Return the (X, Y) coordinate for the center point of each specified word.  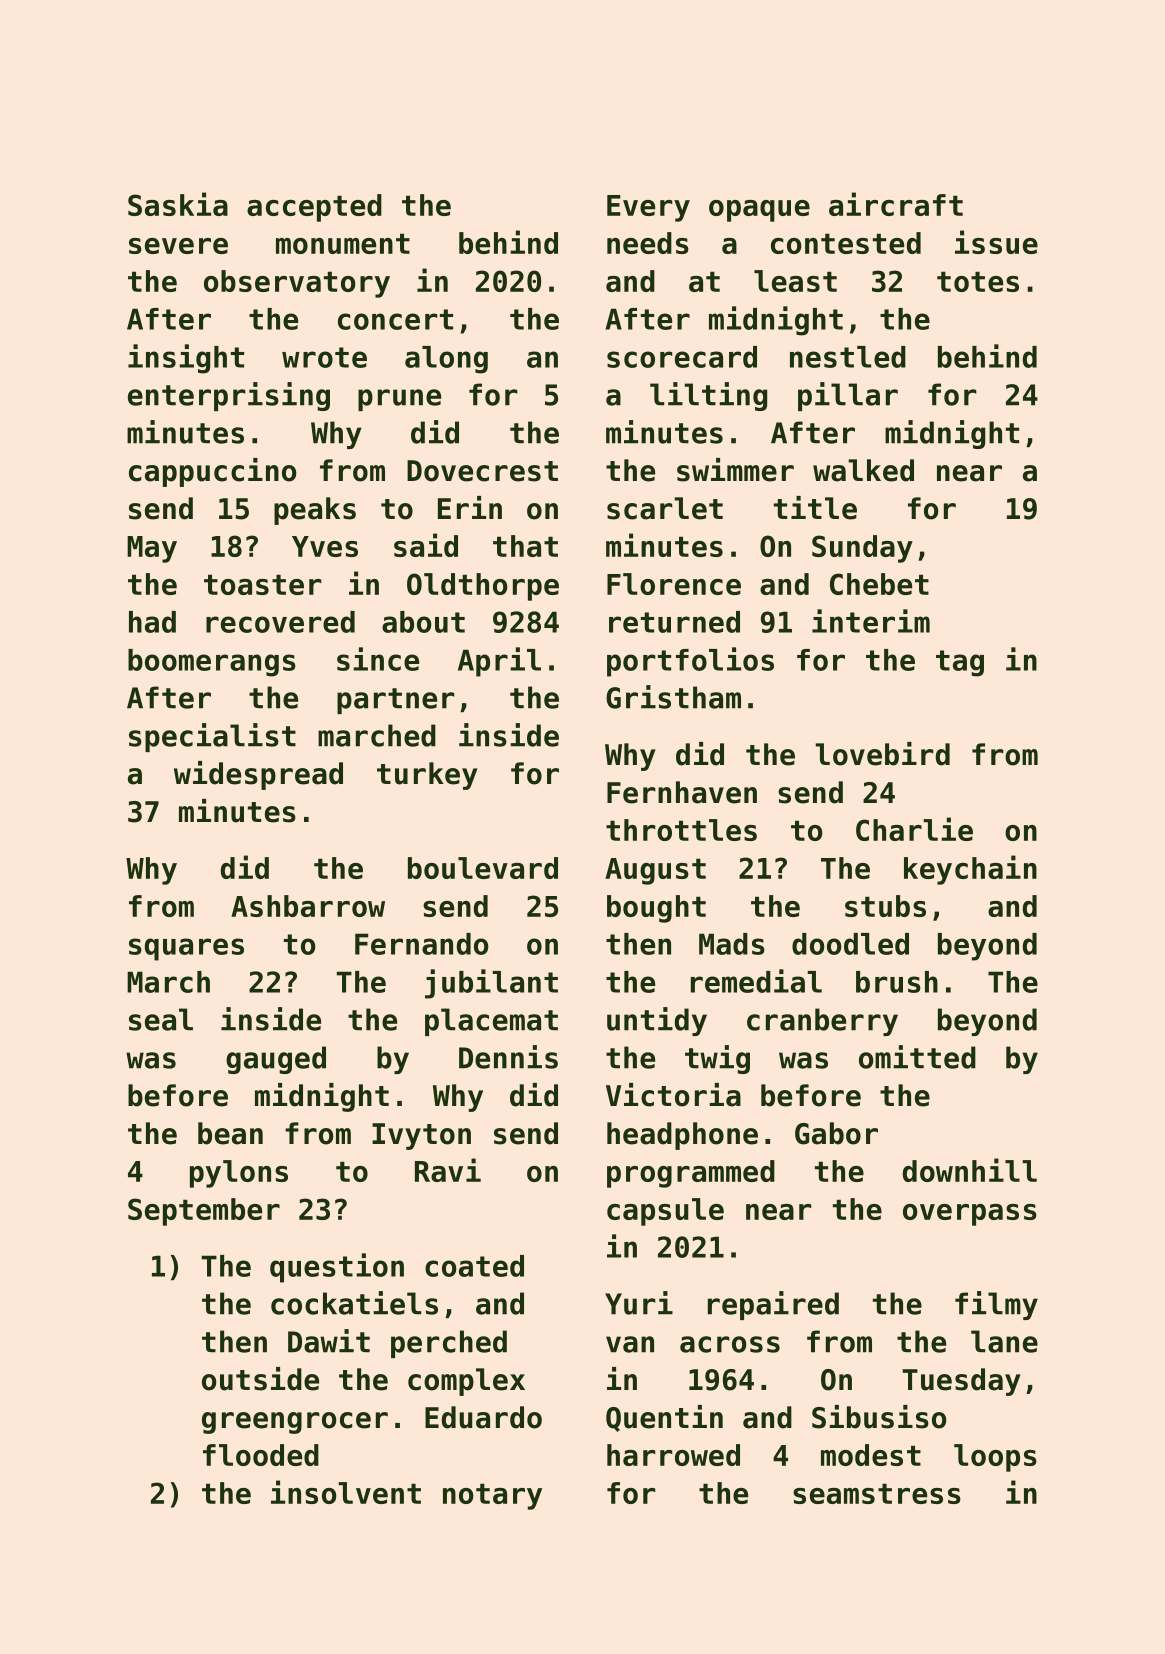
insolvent (346, 1492)
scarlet (665, 508)
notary (492, 1496)
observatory (297, 284)
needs (648, 243)
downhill (970, 1170)
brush (897, 982)
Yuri (639, 1303)
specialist (212, 737)
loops (995, 1458)
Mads (732, 944)
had (152, 622)
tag (960, 663)
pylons (239, 1174)
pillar (848, 396)
